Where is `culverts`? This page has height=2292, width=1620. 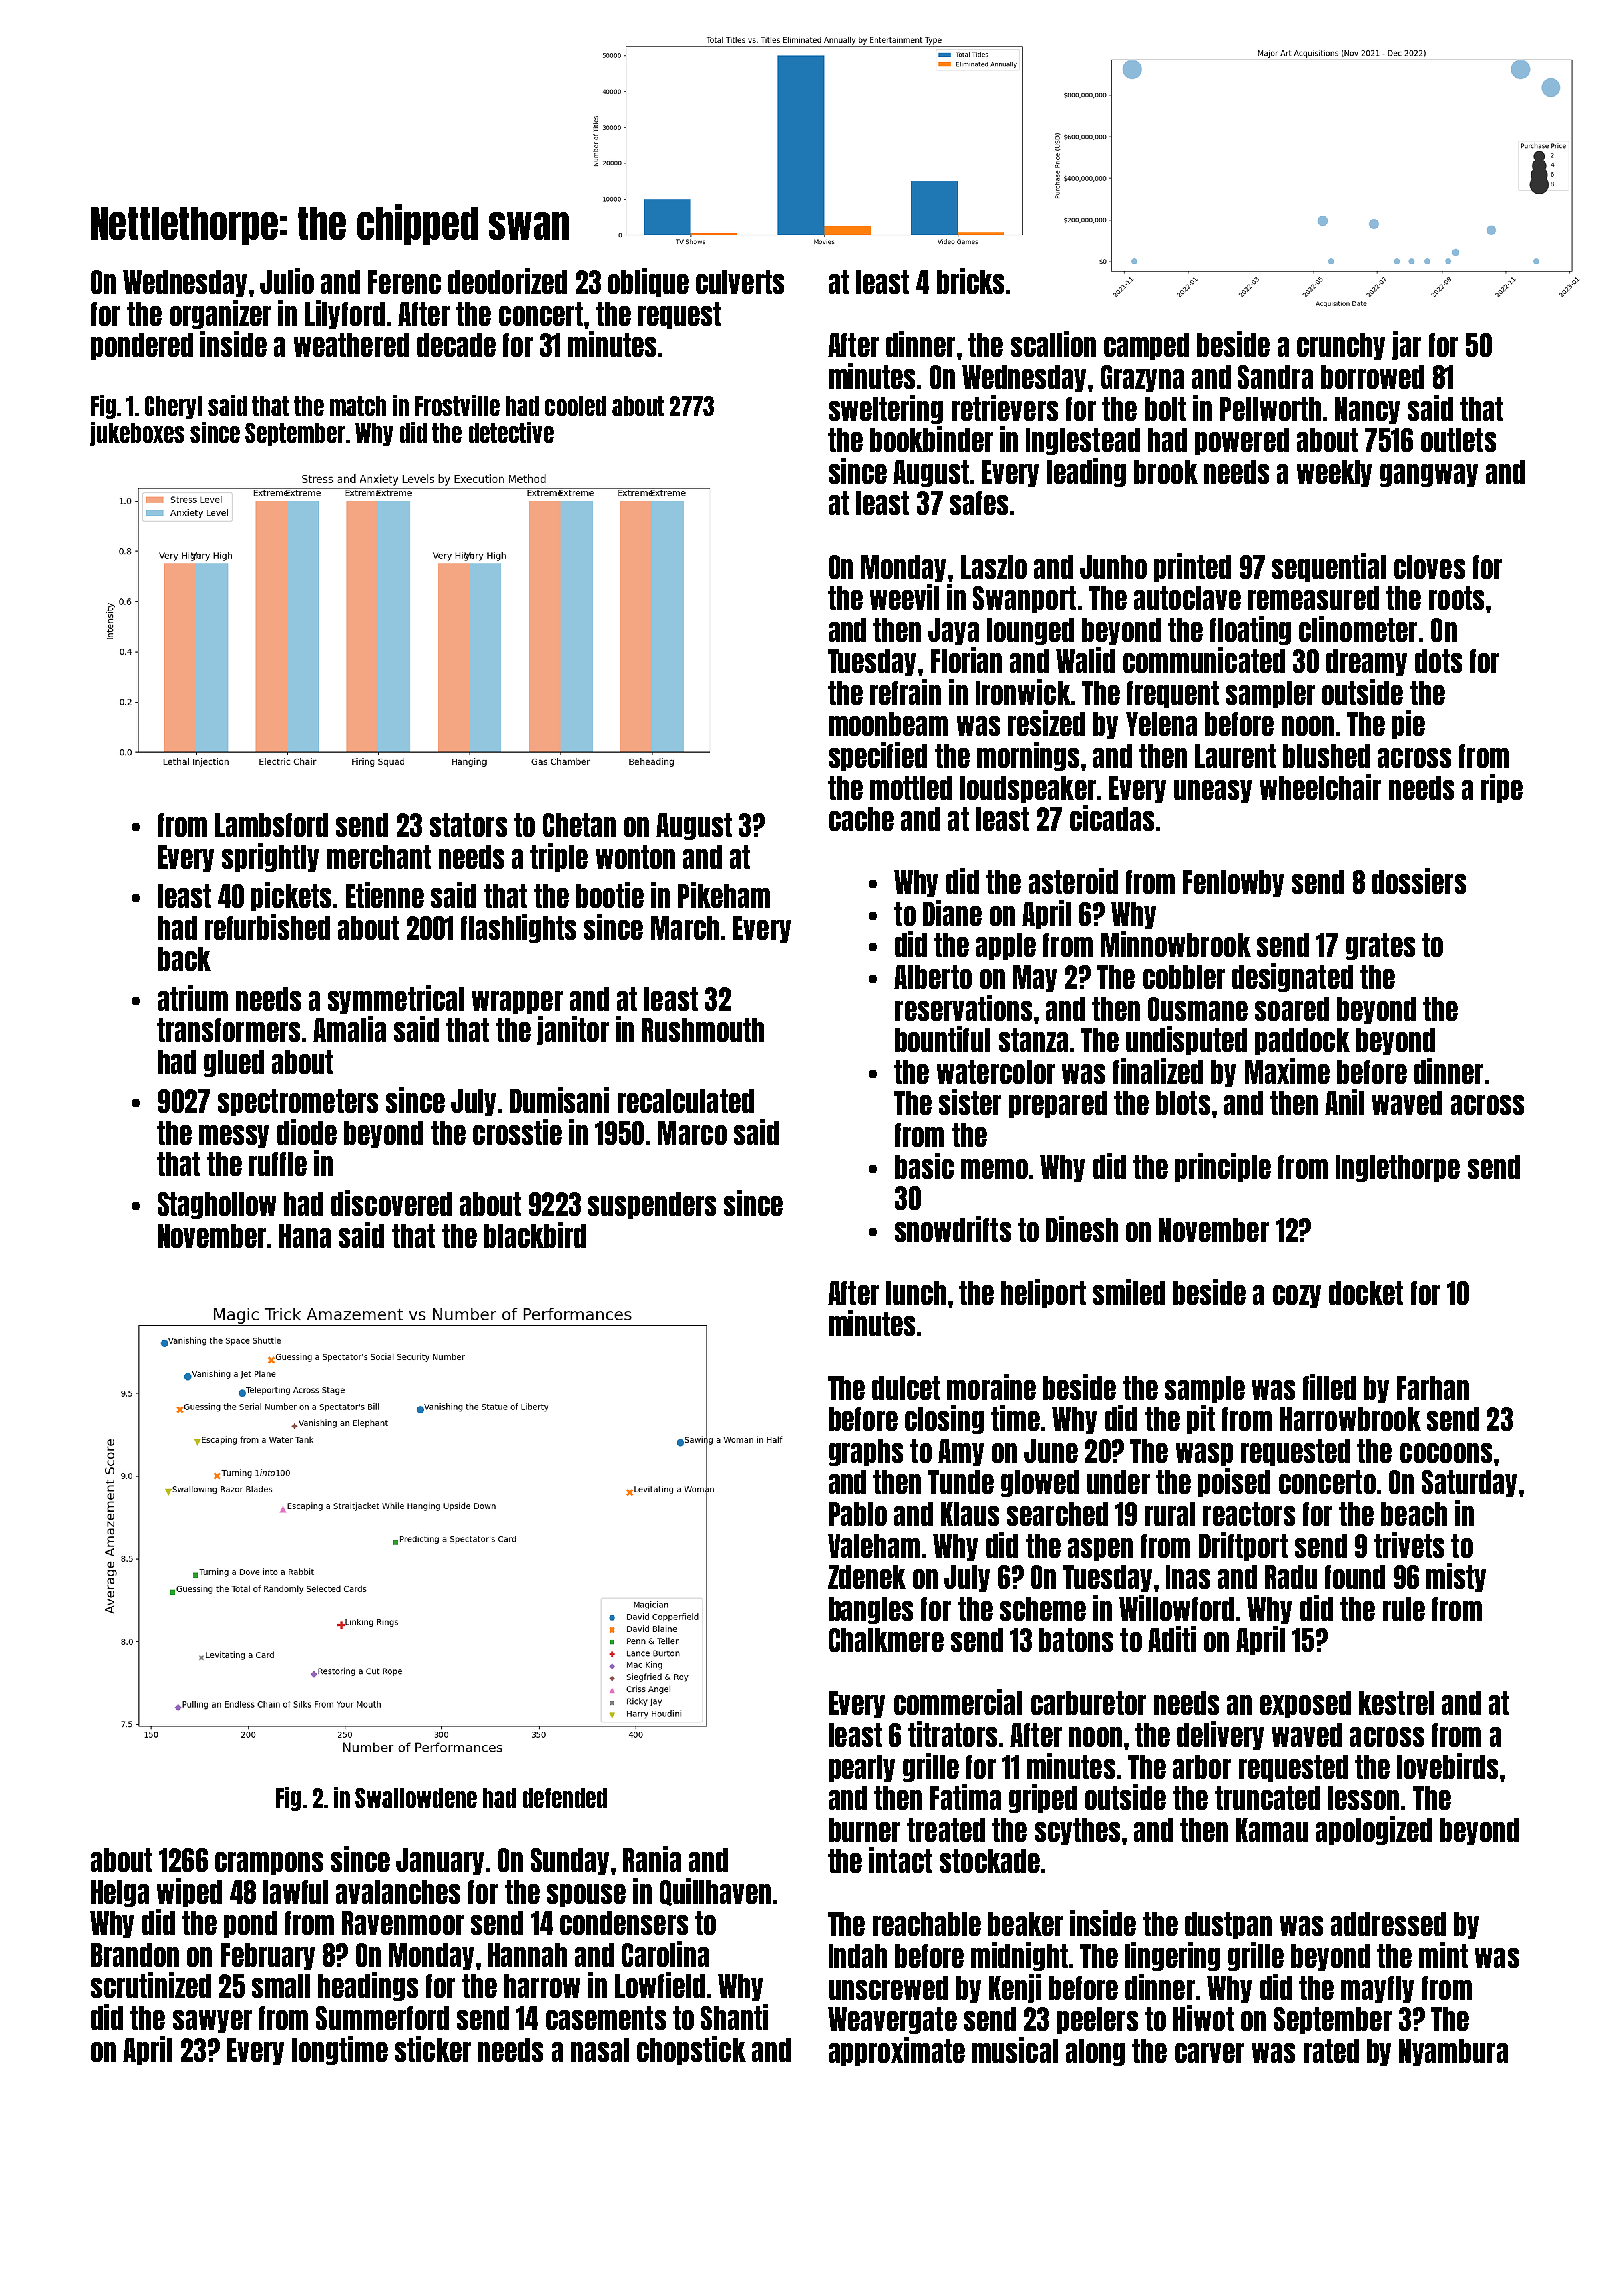 culverts is located at coordinates (740, 282).
